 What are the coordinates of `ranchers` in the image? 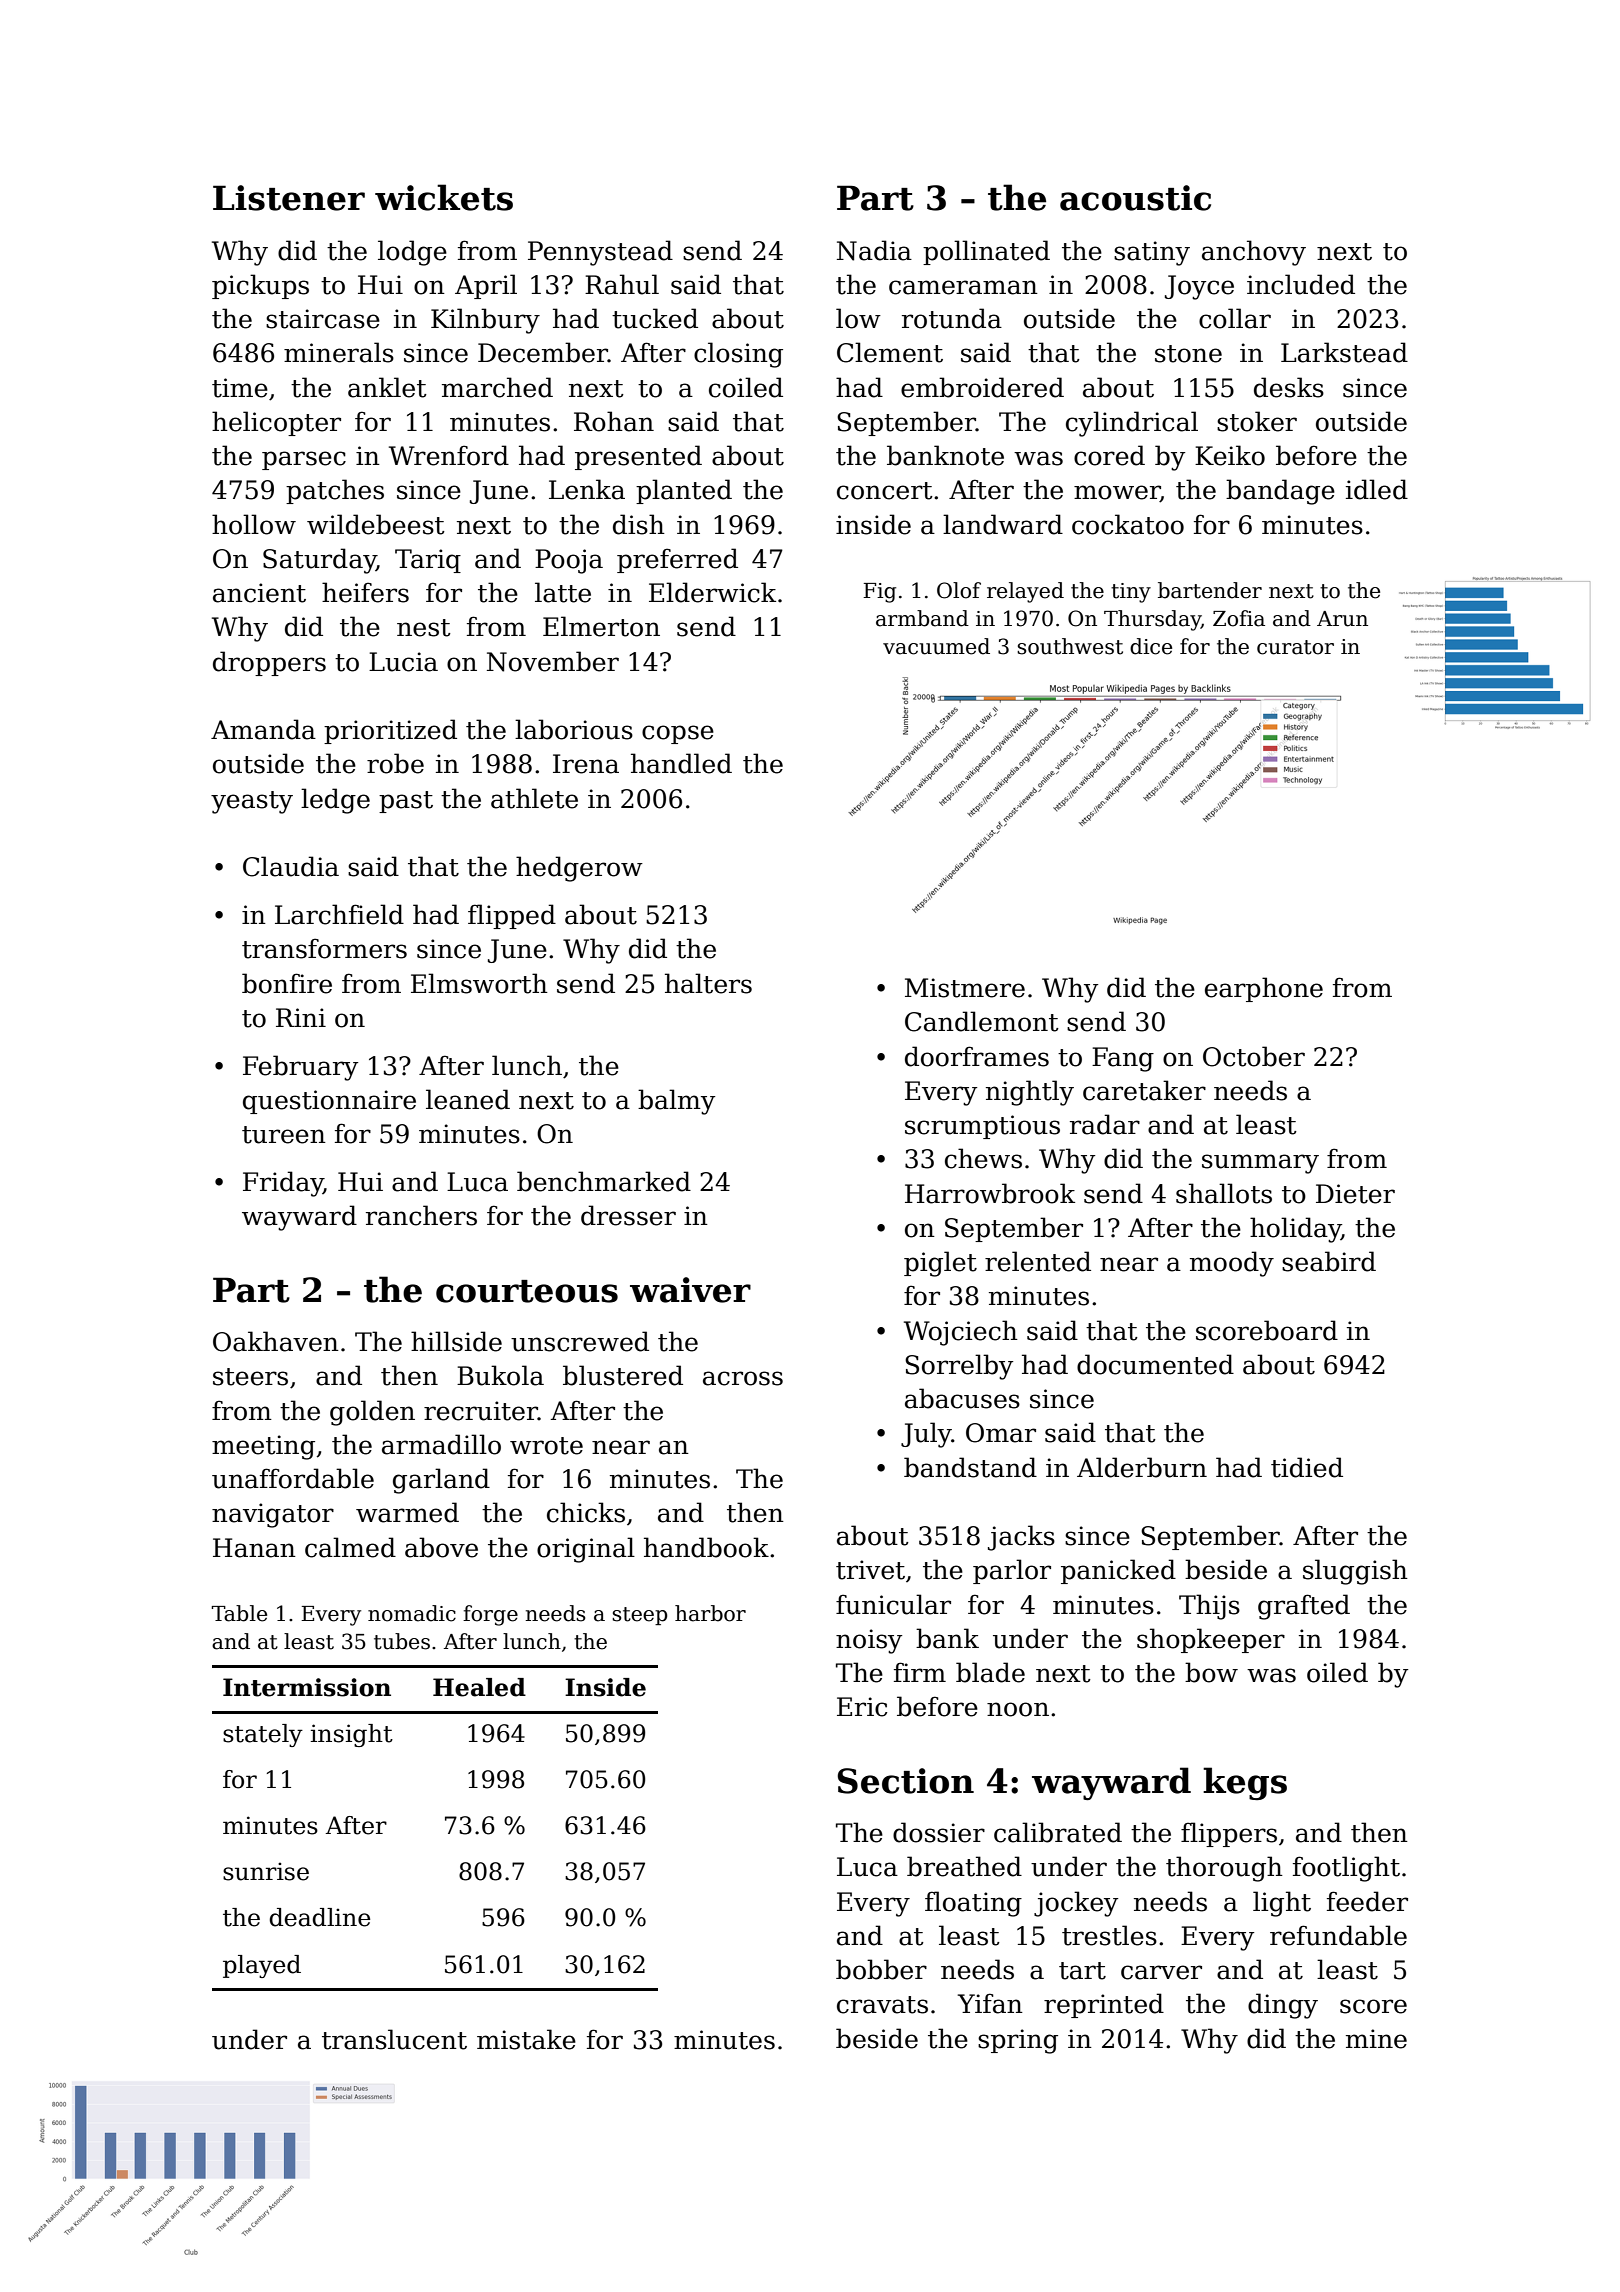 It's located at (421, 1215).
